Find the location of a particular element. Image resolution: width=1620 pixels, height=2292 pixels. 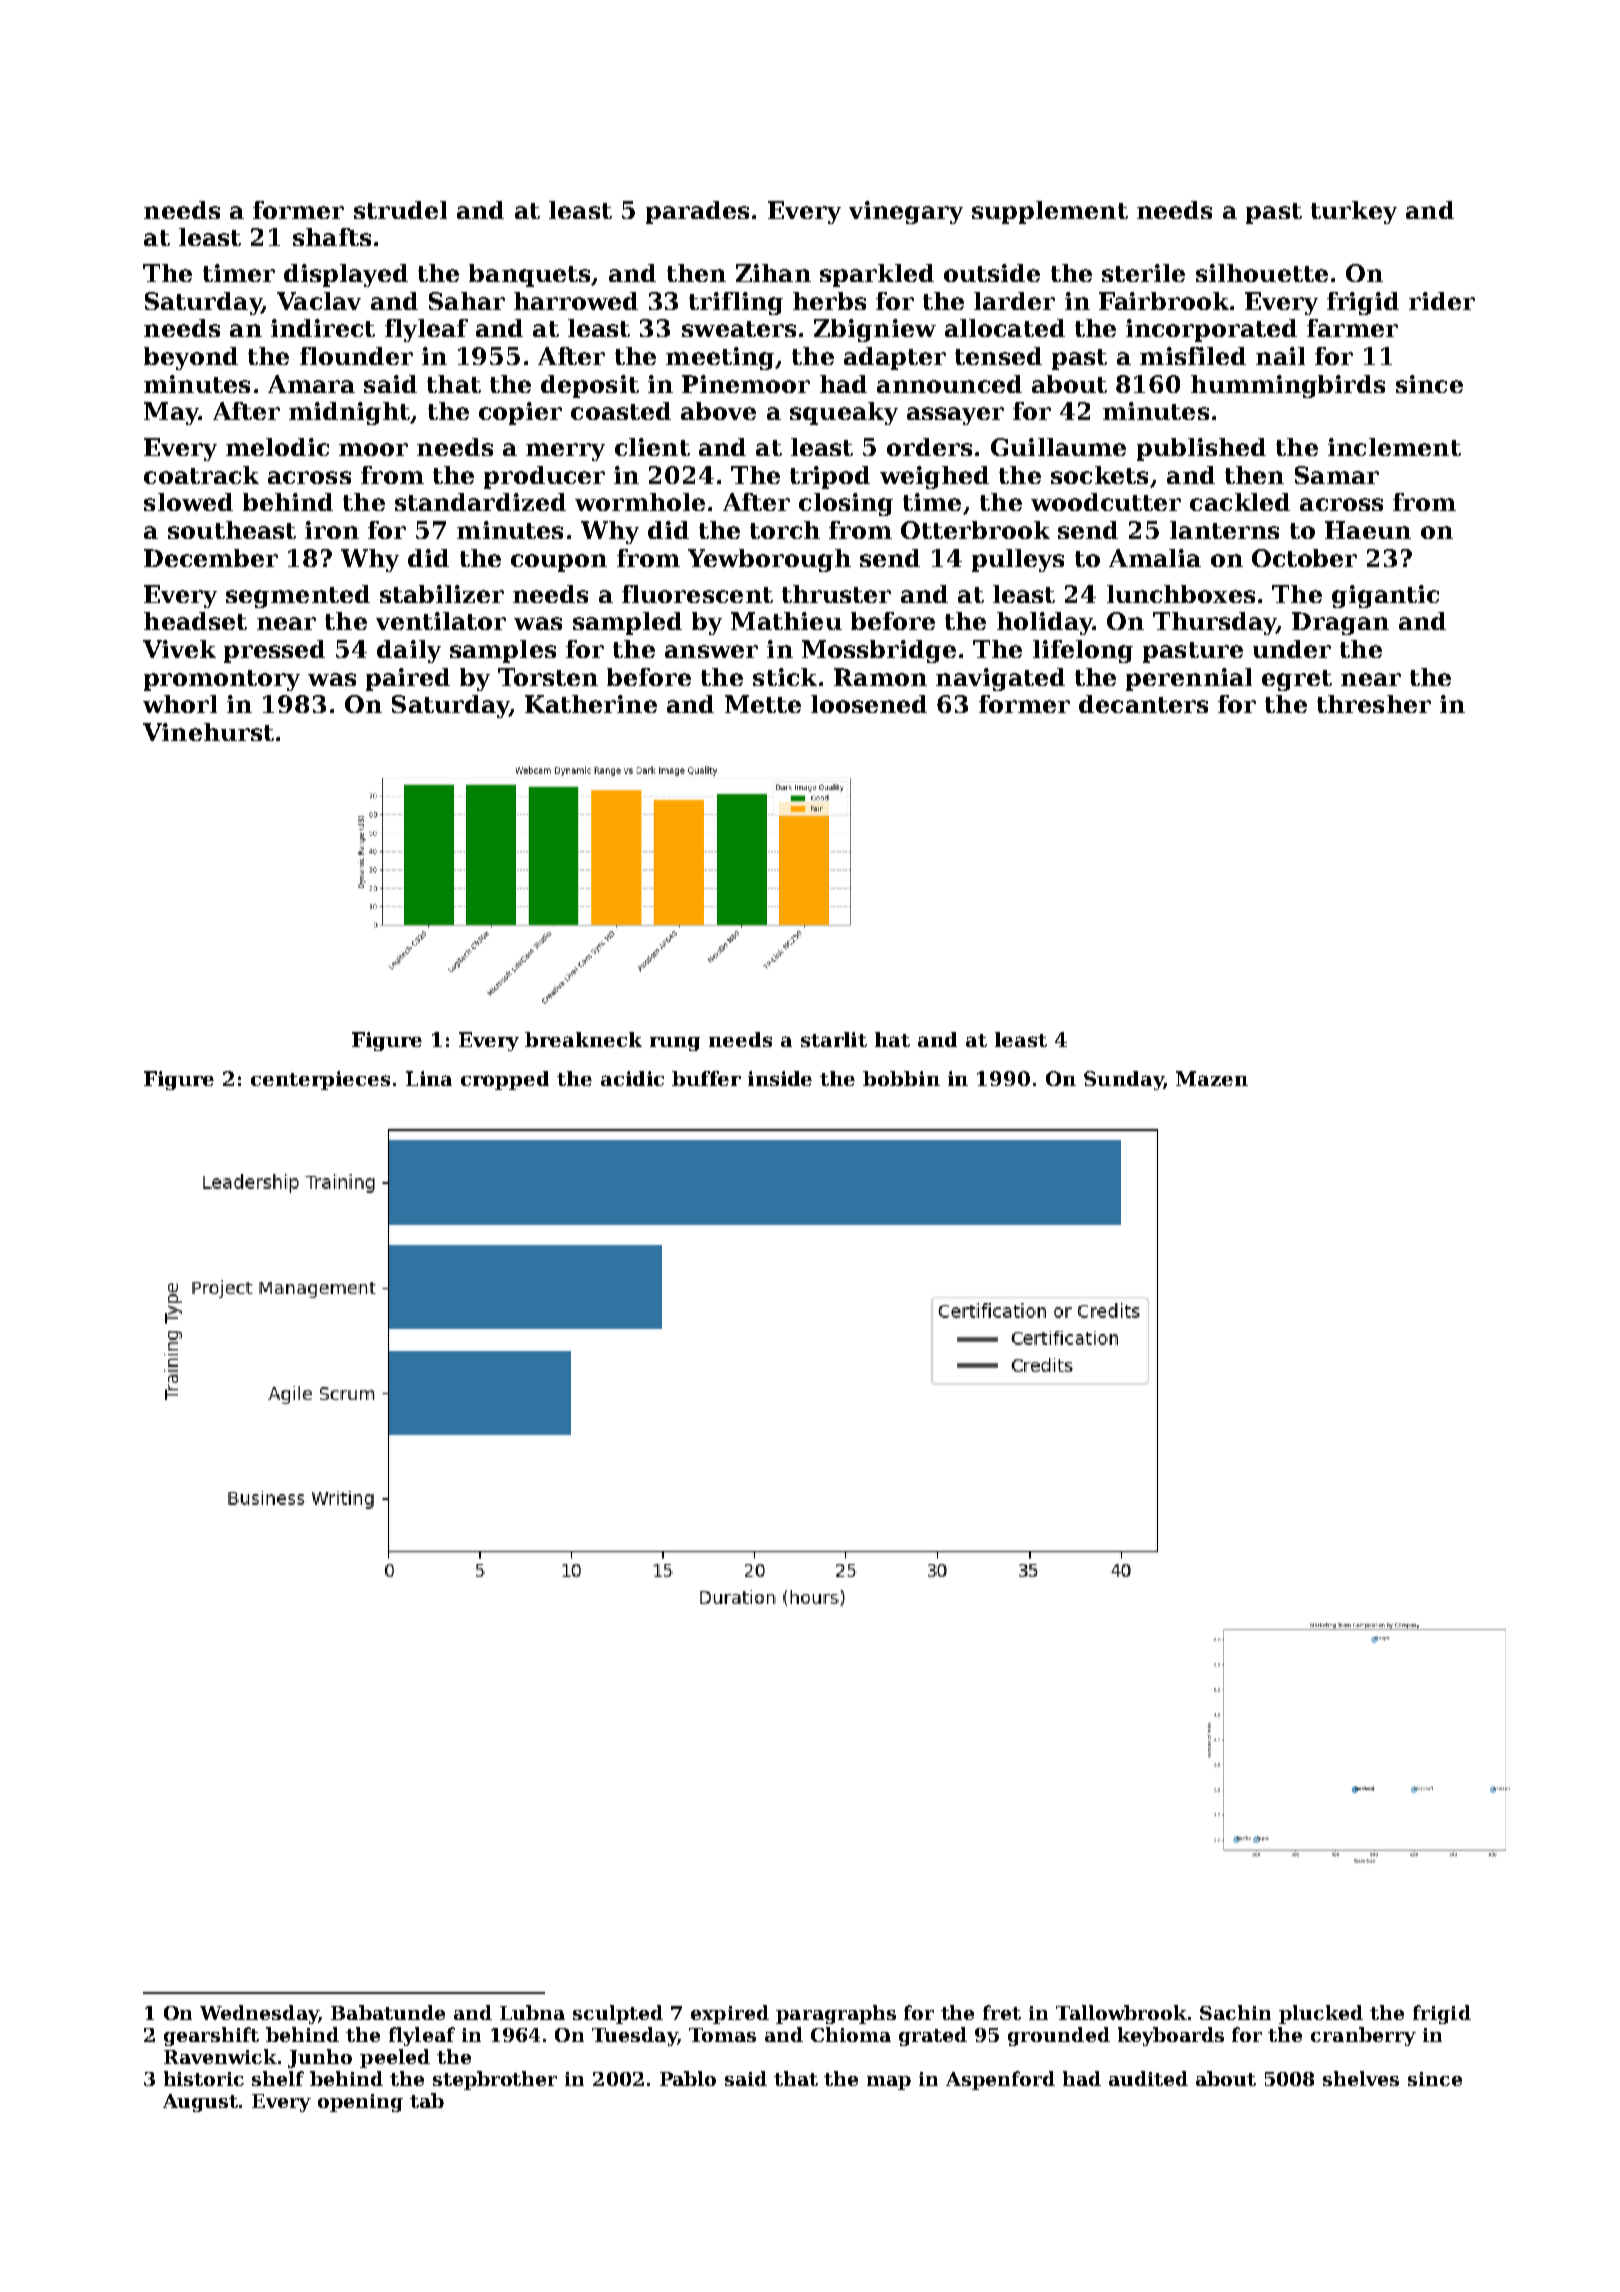

parades is located at coordinates (697, 212).
